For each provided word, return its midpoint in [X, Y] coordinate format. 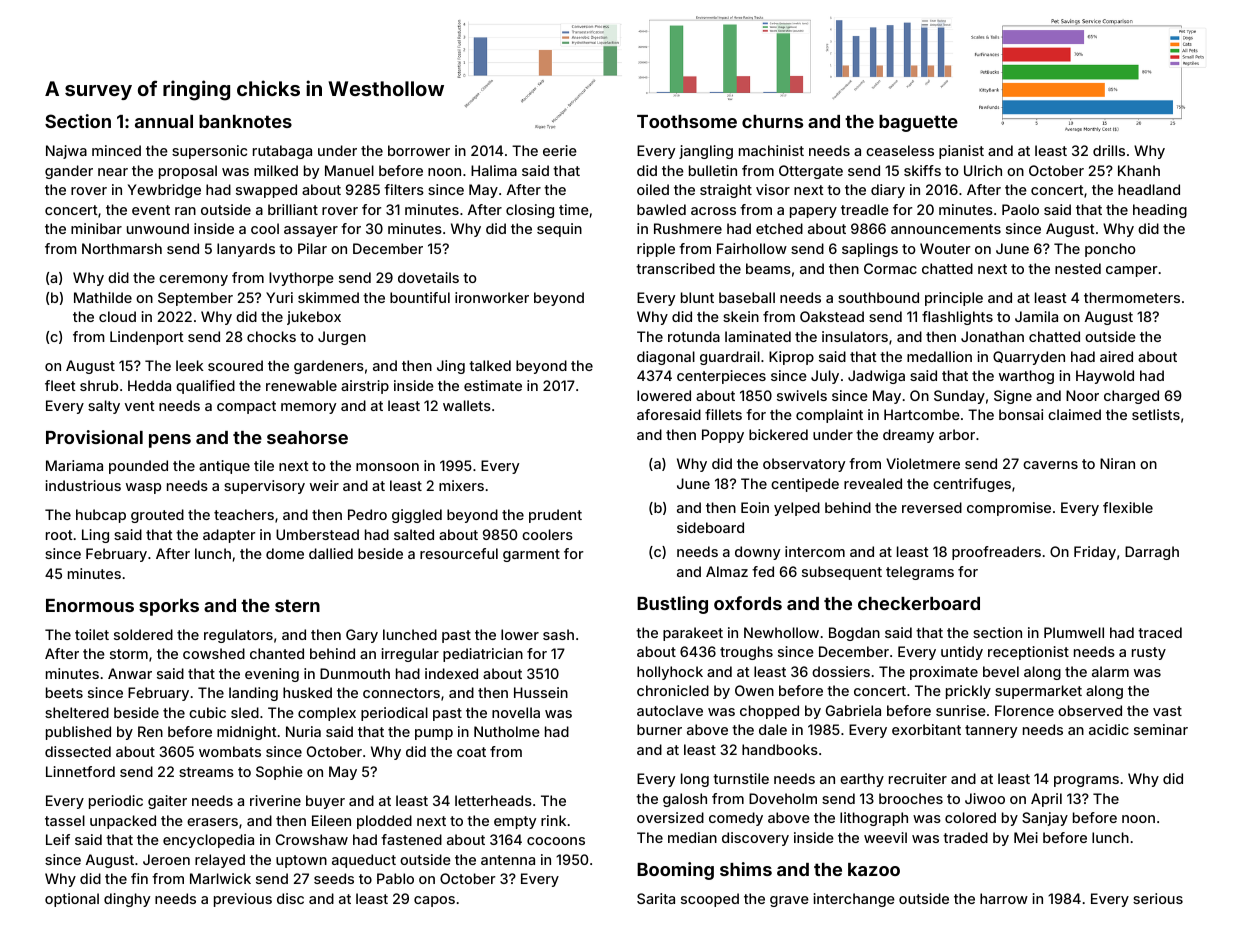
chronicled [673, 690]
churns [772, 121]
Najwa [66, 152]
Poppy [723, 436]
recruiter [918, 778]
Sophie [279, 773]
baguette [918, 123]
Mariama [74, 465]
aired [1116, 356]
